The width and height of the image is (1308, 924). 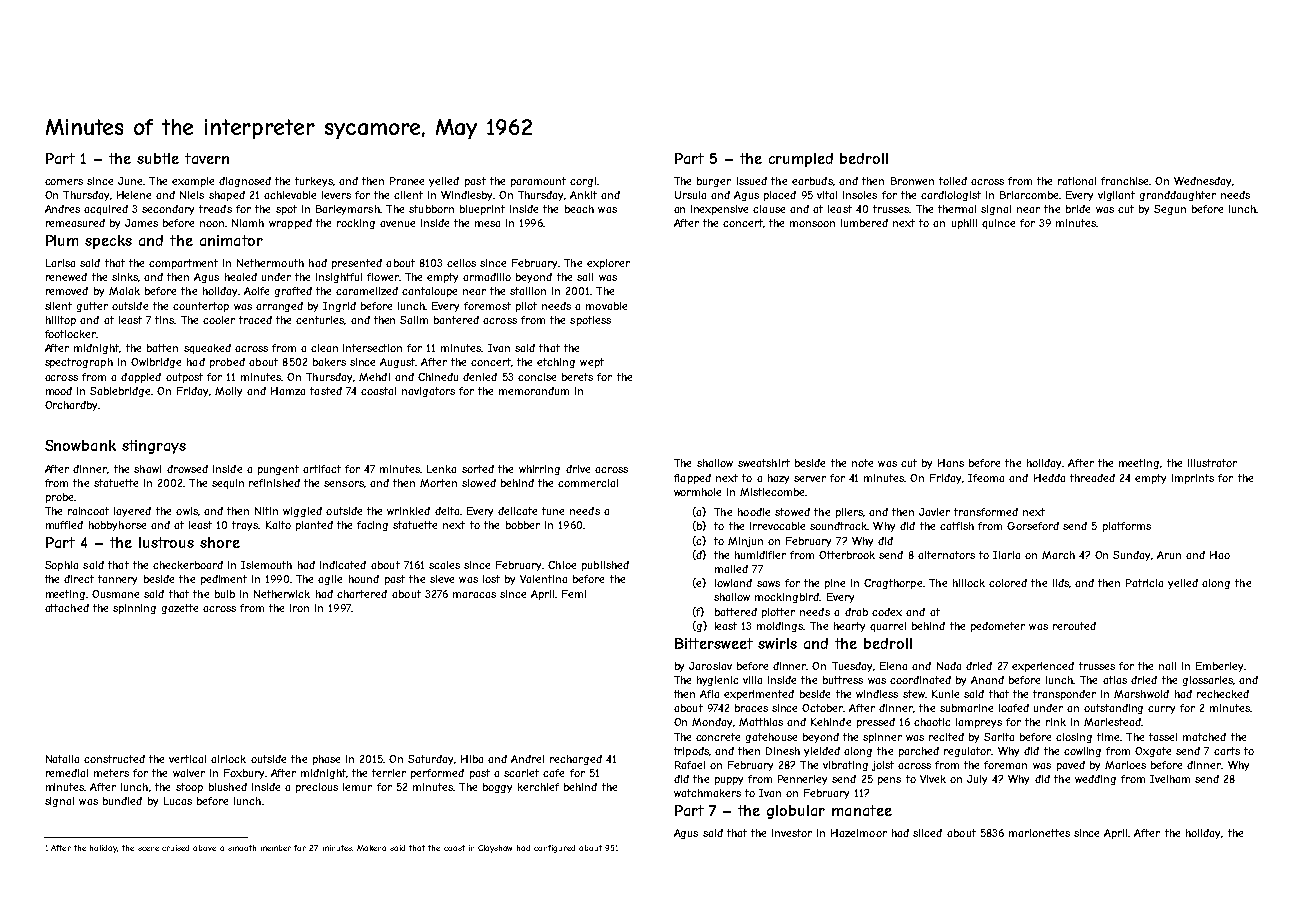 I want to click on movable, so click(x=606, y=306).
